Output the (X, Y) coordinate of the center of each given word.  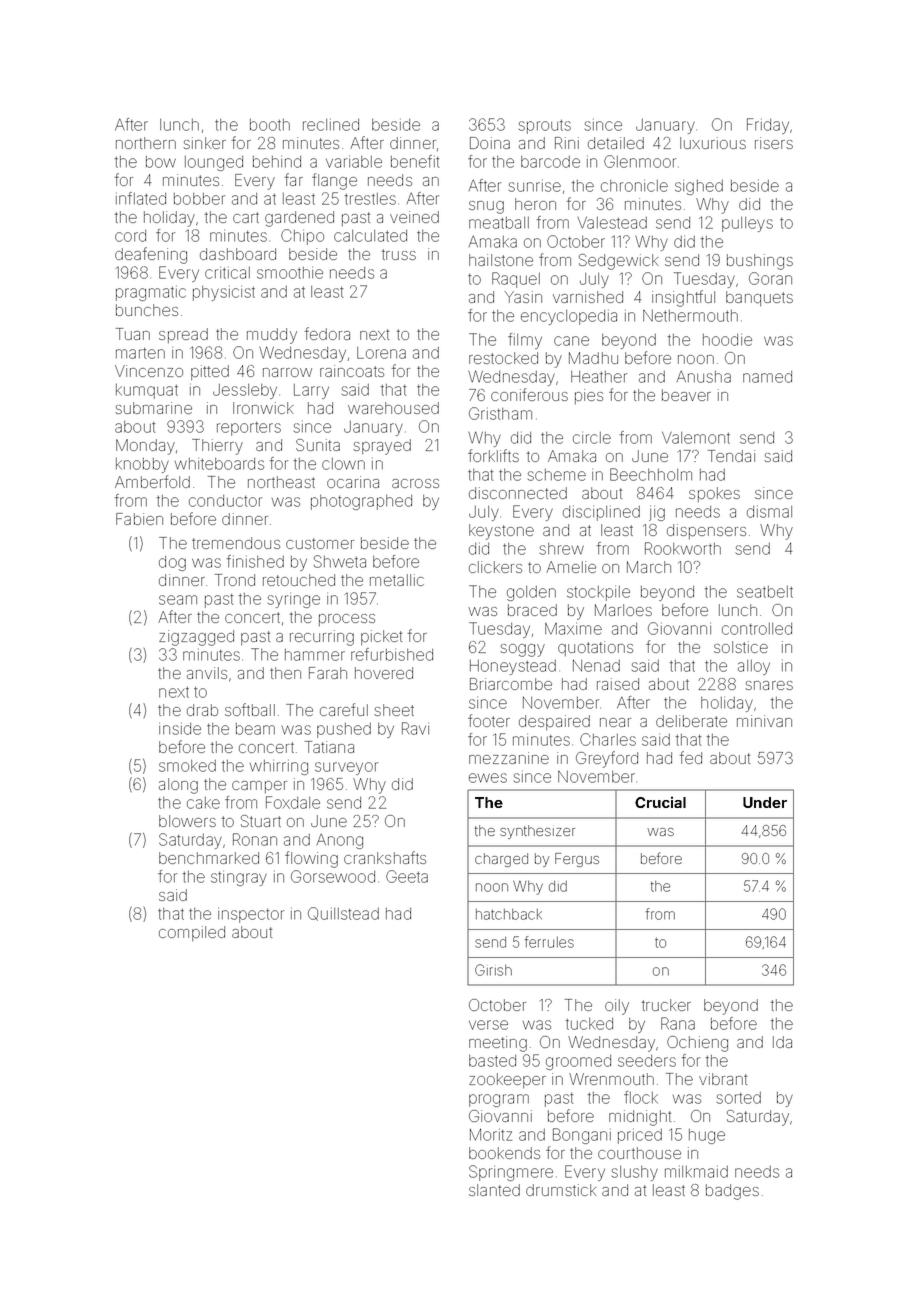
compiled (192, 933)
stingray (239, 878)
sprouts (545, 127)
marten (140, 353)
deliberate (691, 721)
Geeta (407, 876)
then (285, 673)
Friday (768, 126)
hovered (384, 673)
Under (765, 802)
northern (146, 143)
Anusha (704, 377)
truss (399, 254)
